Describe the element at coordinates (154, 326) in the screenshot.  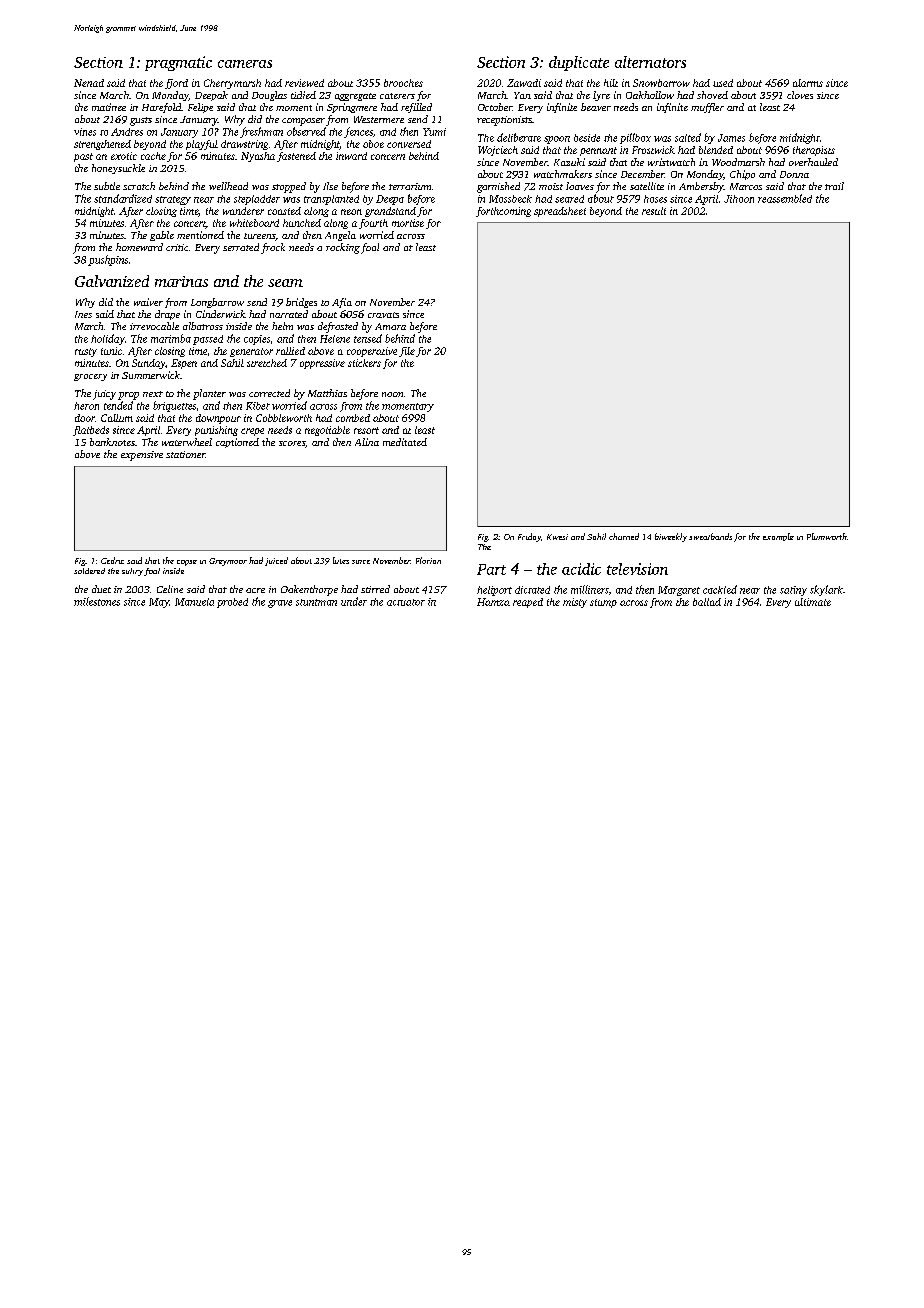
I see `irrevocable` at that location.
